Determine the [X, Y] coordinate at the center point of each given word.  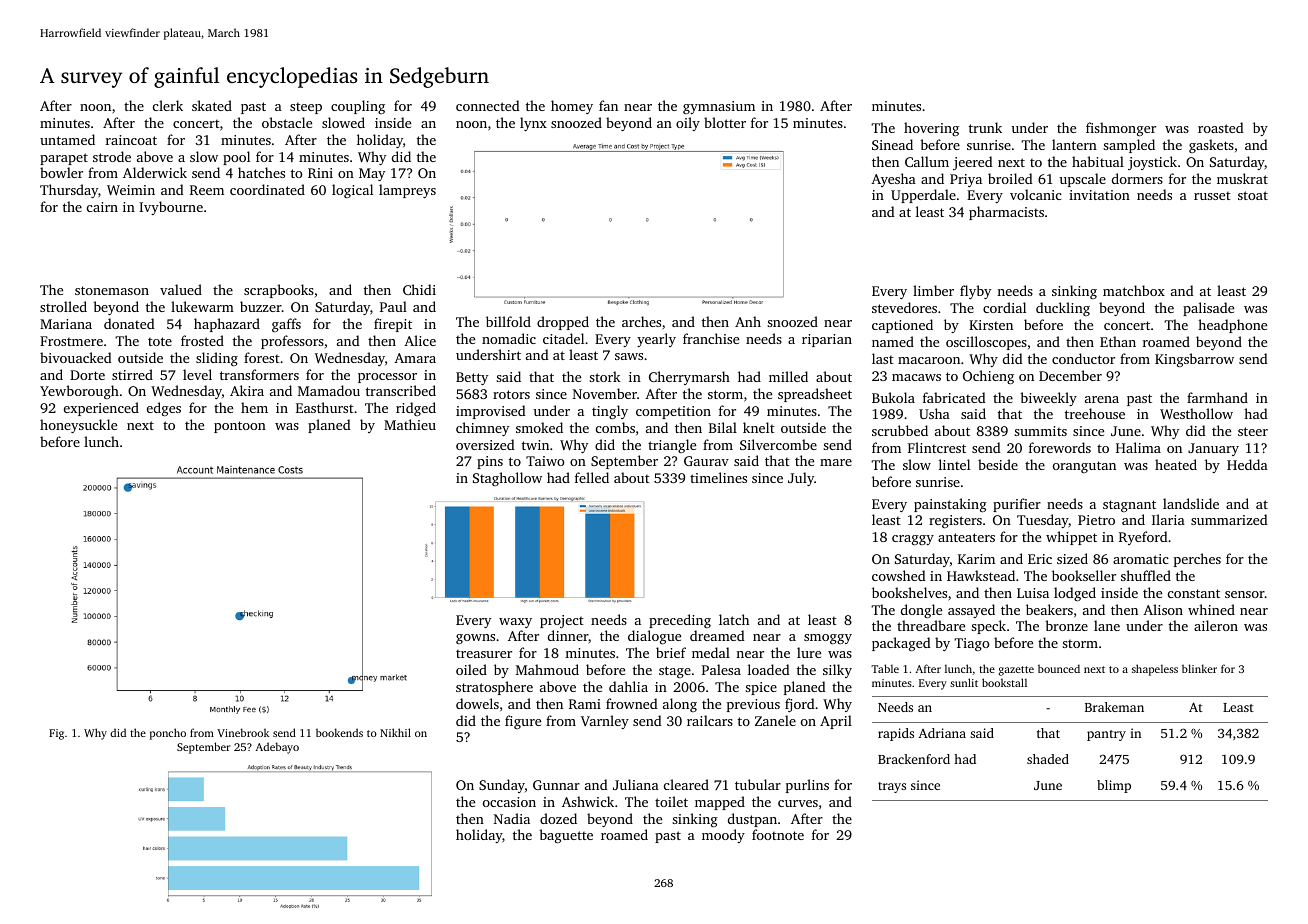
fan [608, 105]
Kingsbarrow [1194, 360]
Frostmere [71, 341]
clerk [168, 105]
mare [836, 462]
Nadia [512, 818]
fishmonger [1121, 129]
